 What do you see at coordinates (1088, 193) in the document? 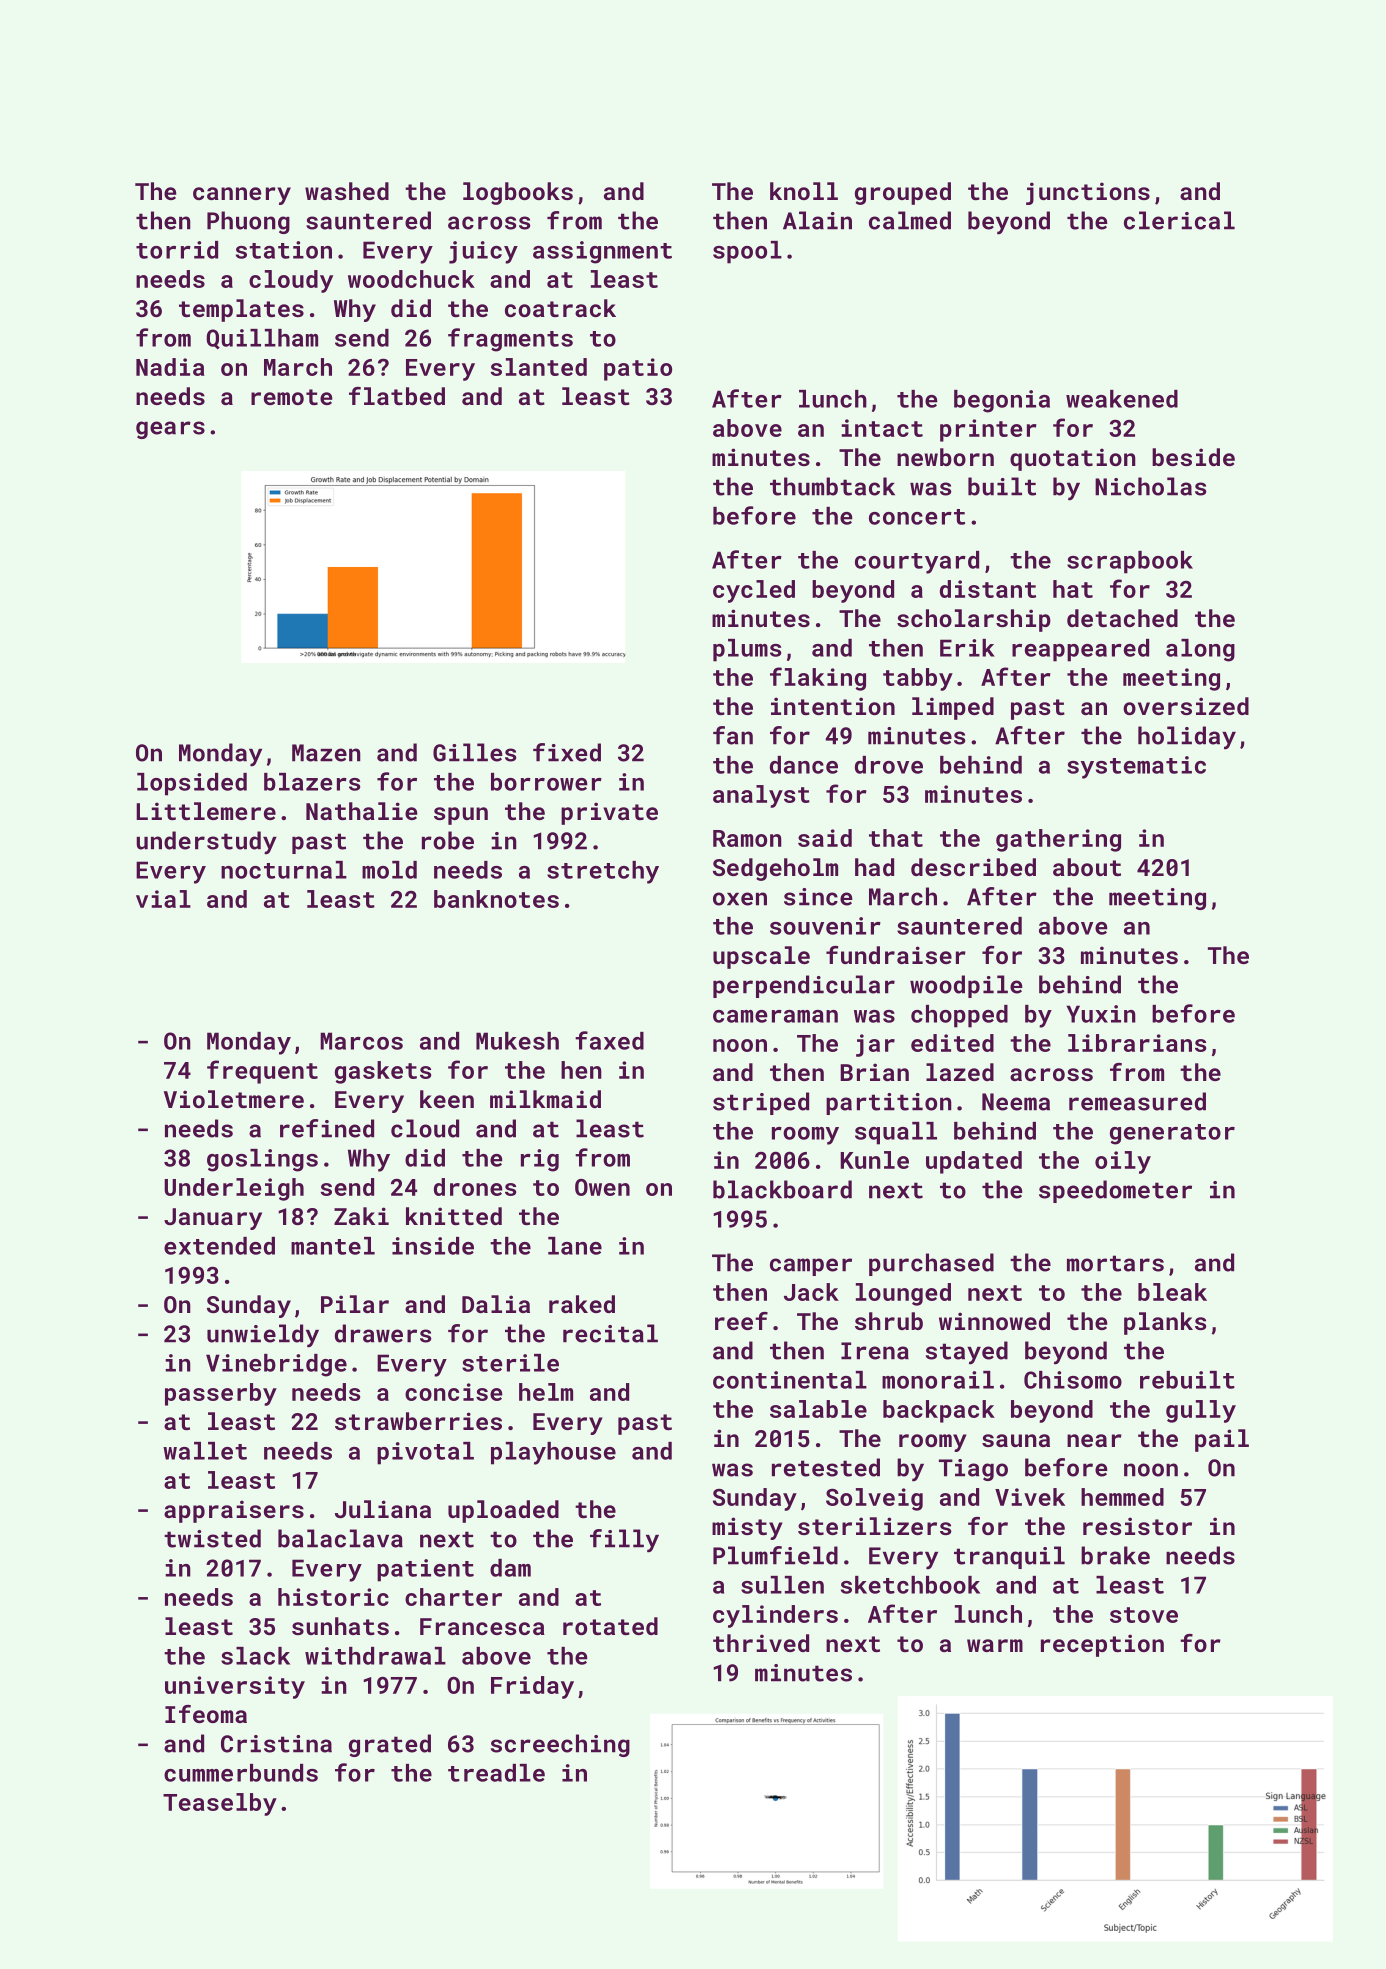
I see `junctions` at bounding box center [1088, 193].
